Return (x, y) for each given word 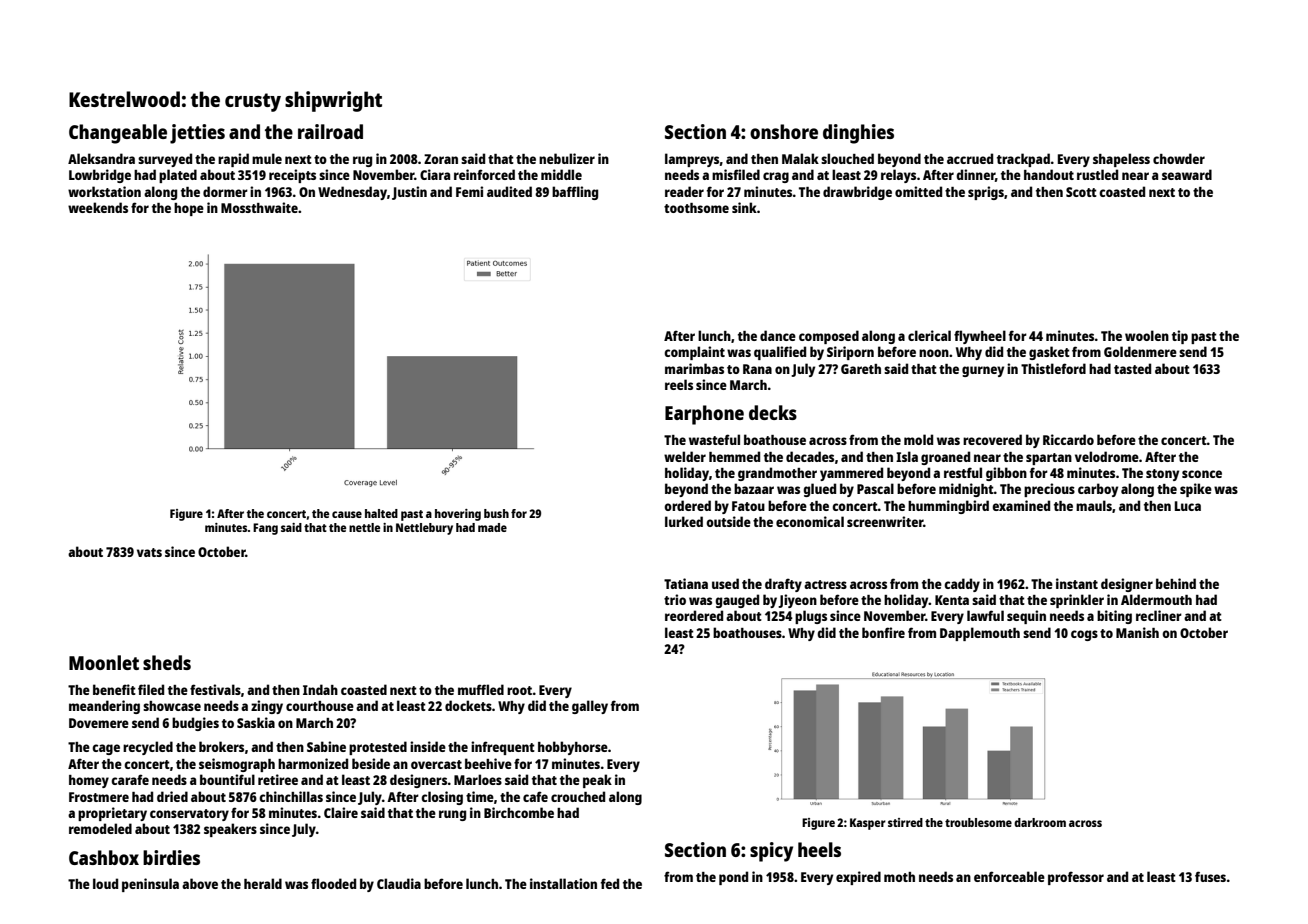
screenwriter (885, 521)
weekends (98, 207)
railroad (330, 131)
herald (263, 883)
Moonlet (104, 662)
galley (590, 707)
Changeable (118, 134)
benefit (114, 689)
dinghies (858, 134)
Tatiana (686, 583)
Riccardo (1068, 439)
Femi (469, 191)
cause (347, 514)
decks (773, 412)
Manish (1137, 632)
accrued (970, 158)
